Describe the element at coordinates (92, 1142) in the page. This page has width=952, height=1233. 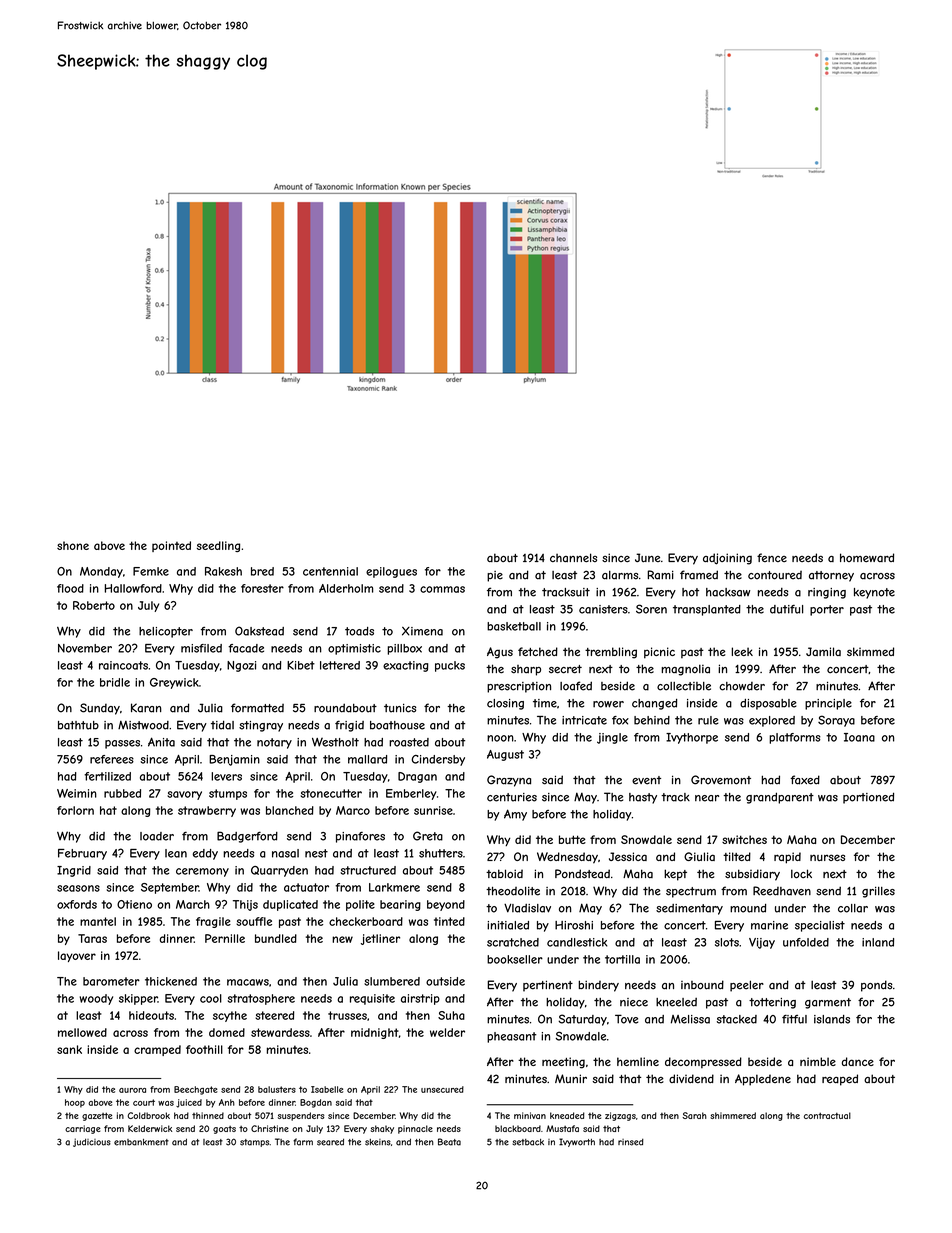
I see `judicious` at that location.
